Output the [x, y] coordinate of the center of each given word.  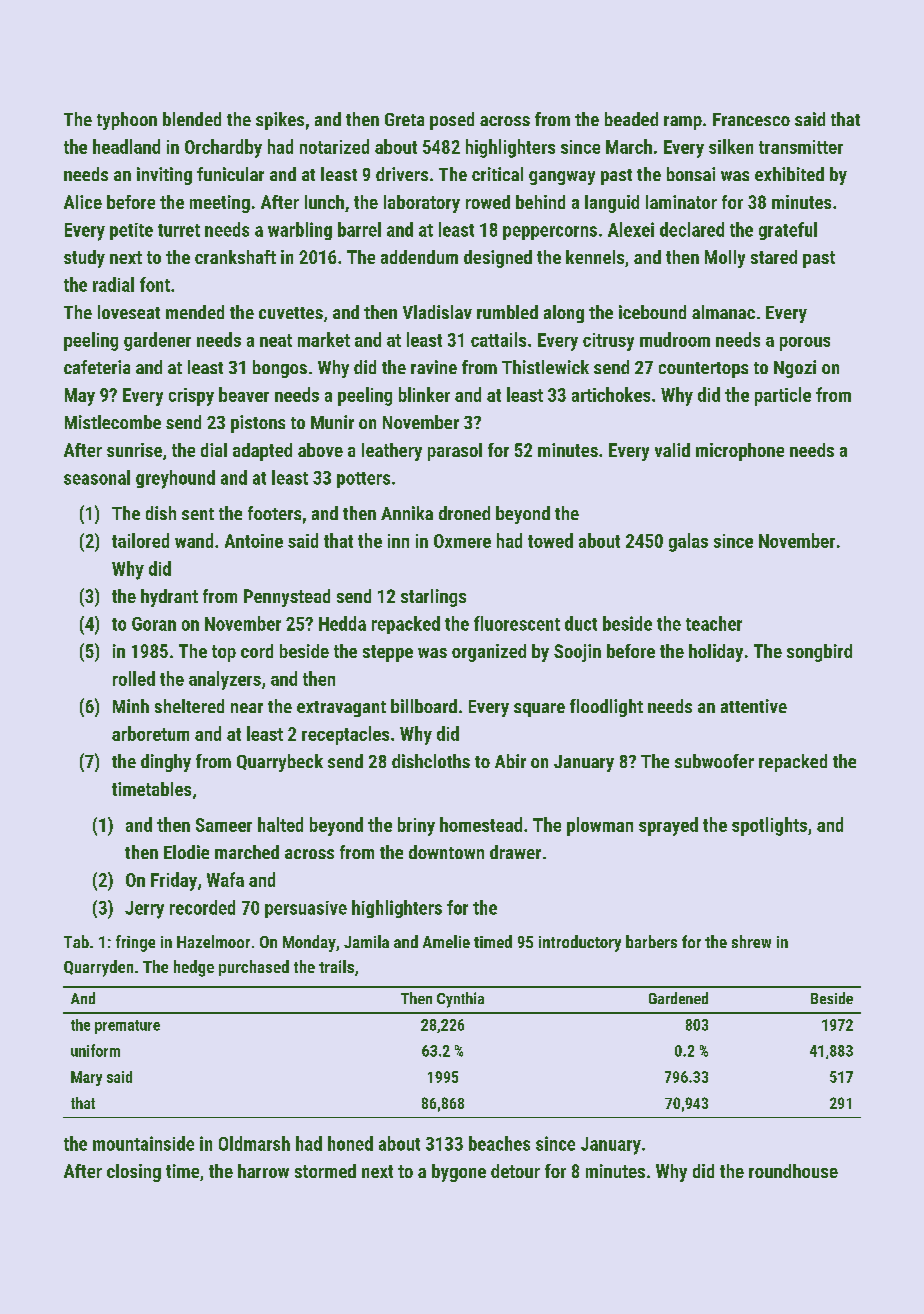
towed [550, 540]
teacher [714, 623]
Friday [174, 881]
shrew [751, 941]
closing [134, 1173]
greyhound [175, 479]
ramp [683, 123]
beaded [631, 119]
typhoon [127, 121]
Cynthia [460, 1000]
